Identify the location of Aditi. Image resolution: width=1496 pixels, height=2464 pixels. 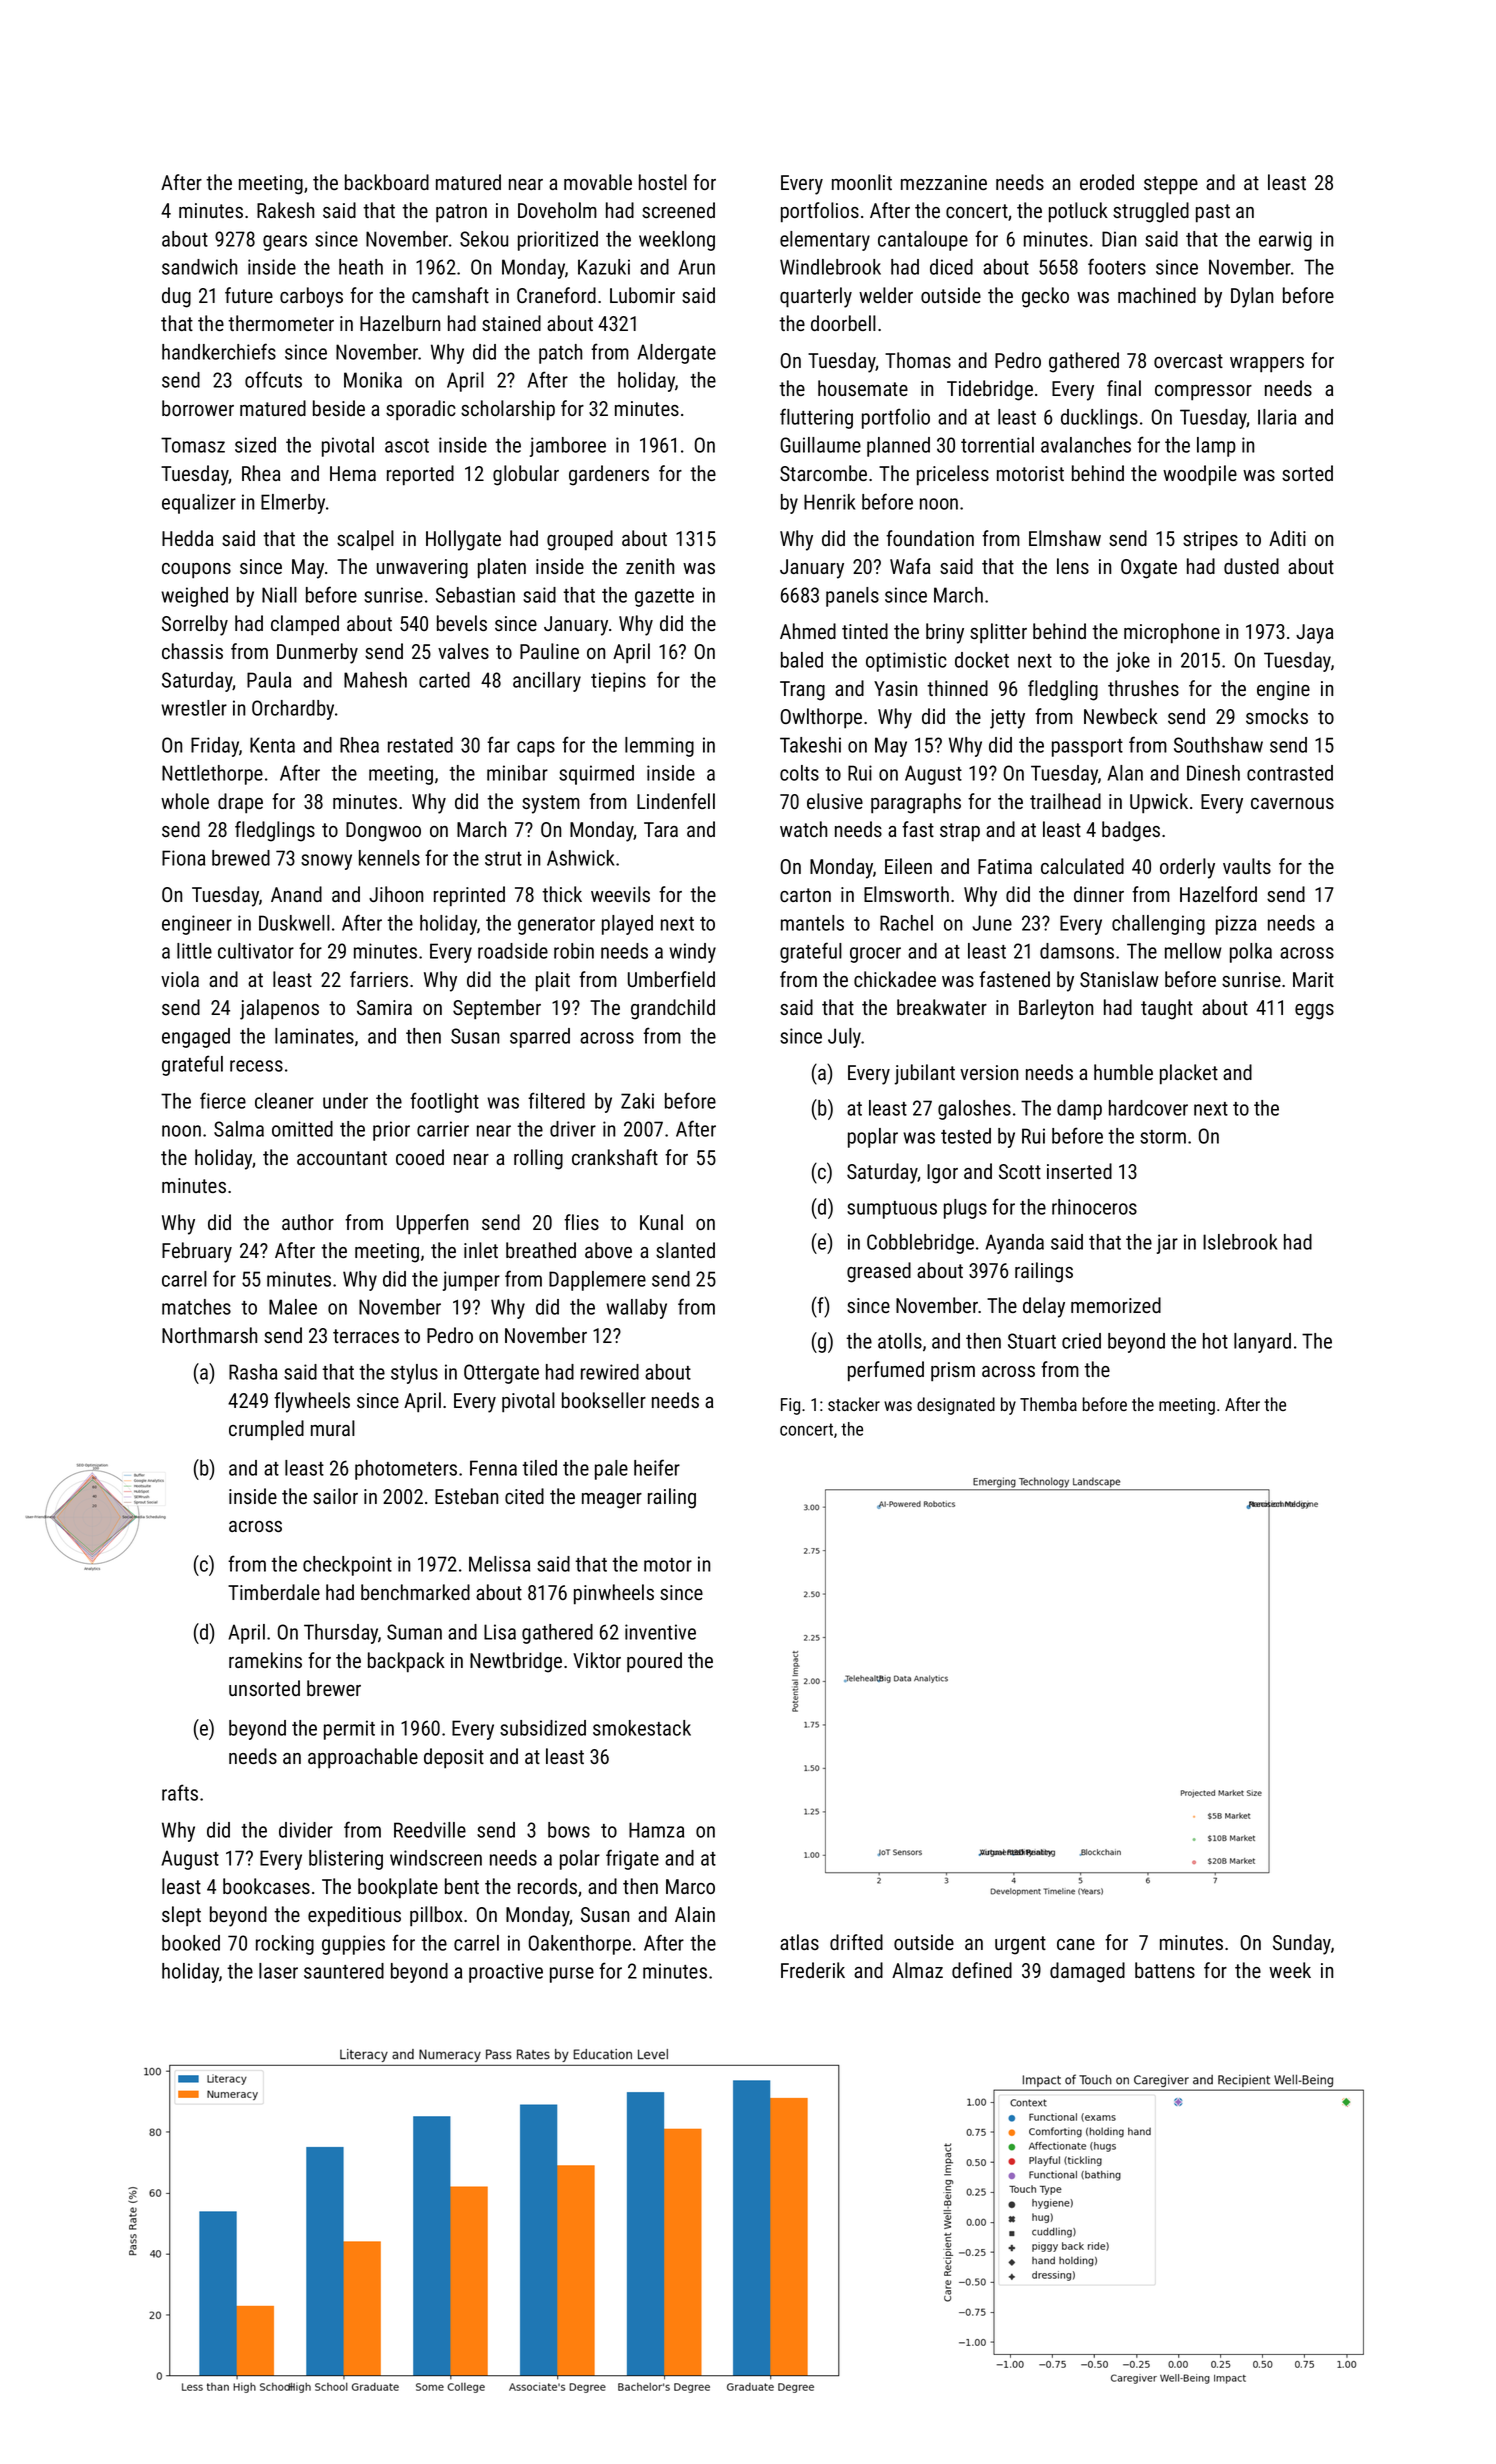
(1287, 538).
